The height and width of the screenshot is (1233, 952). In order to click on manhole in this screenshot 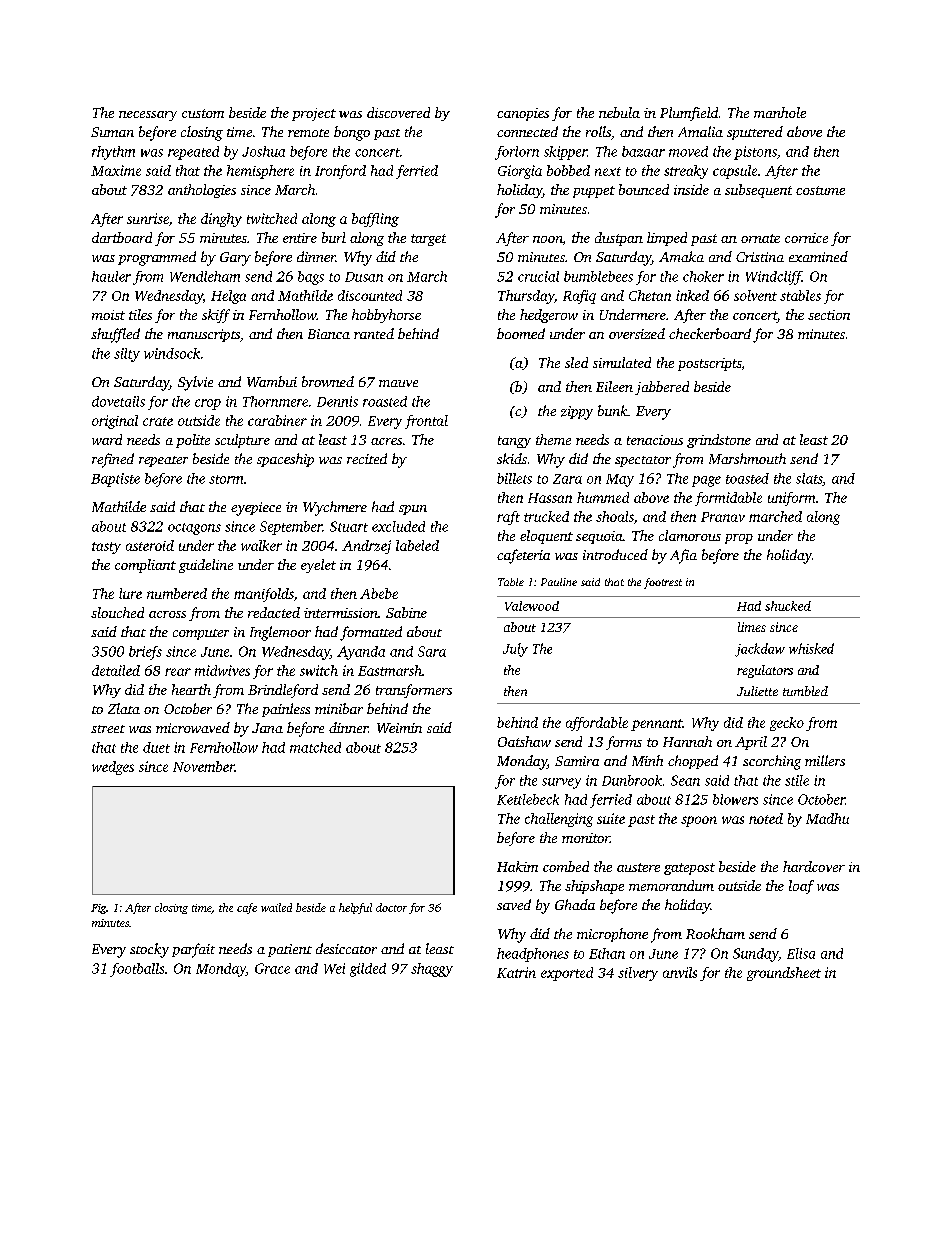, I will do `click(780, 112)`.
